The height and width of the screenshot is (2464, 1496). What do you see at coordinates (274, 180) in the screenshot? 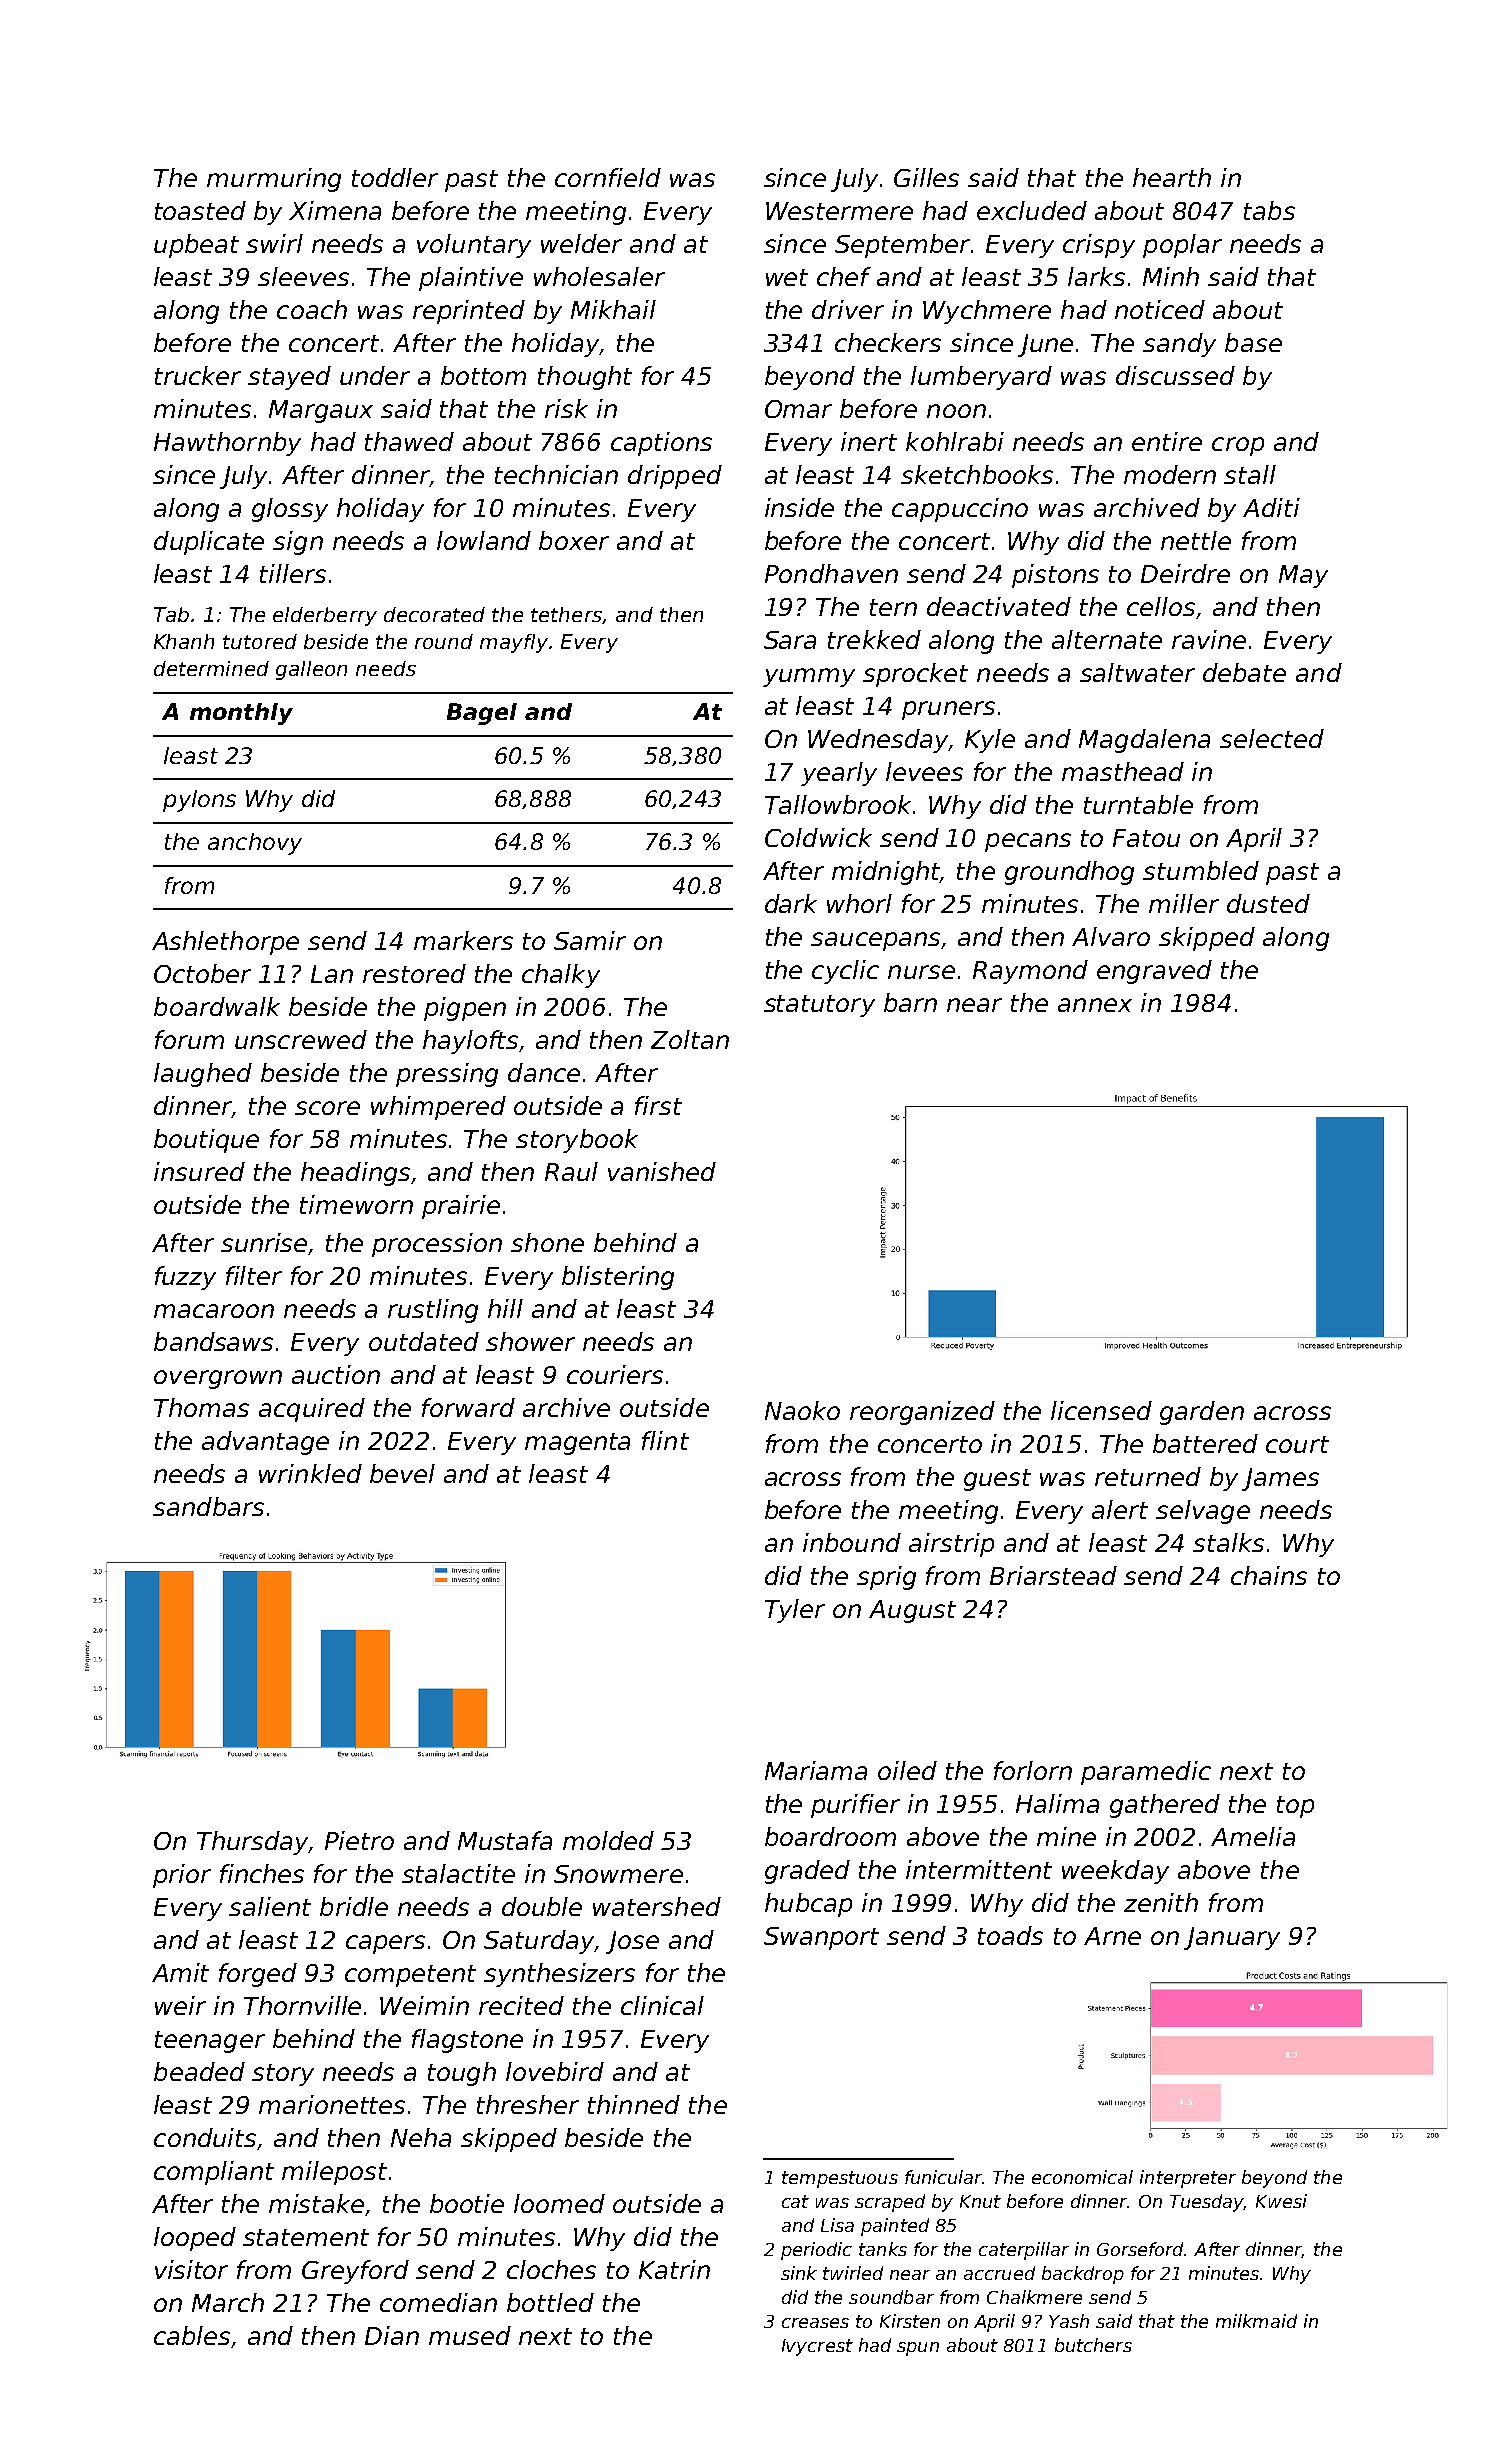
I see `murmuring` at bounding box center [274, 180].
